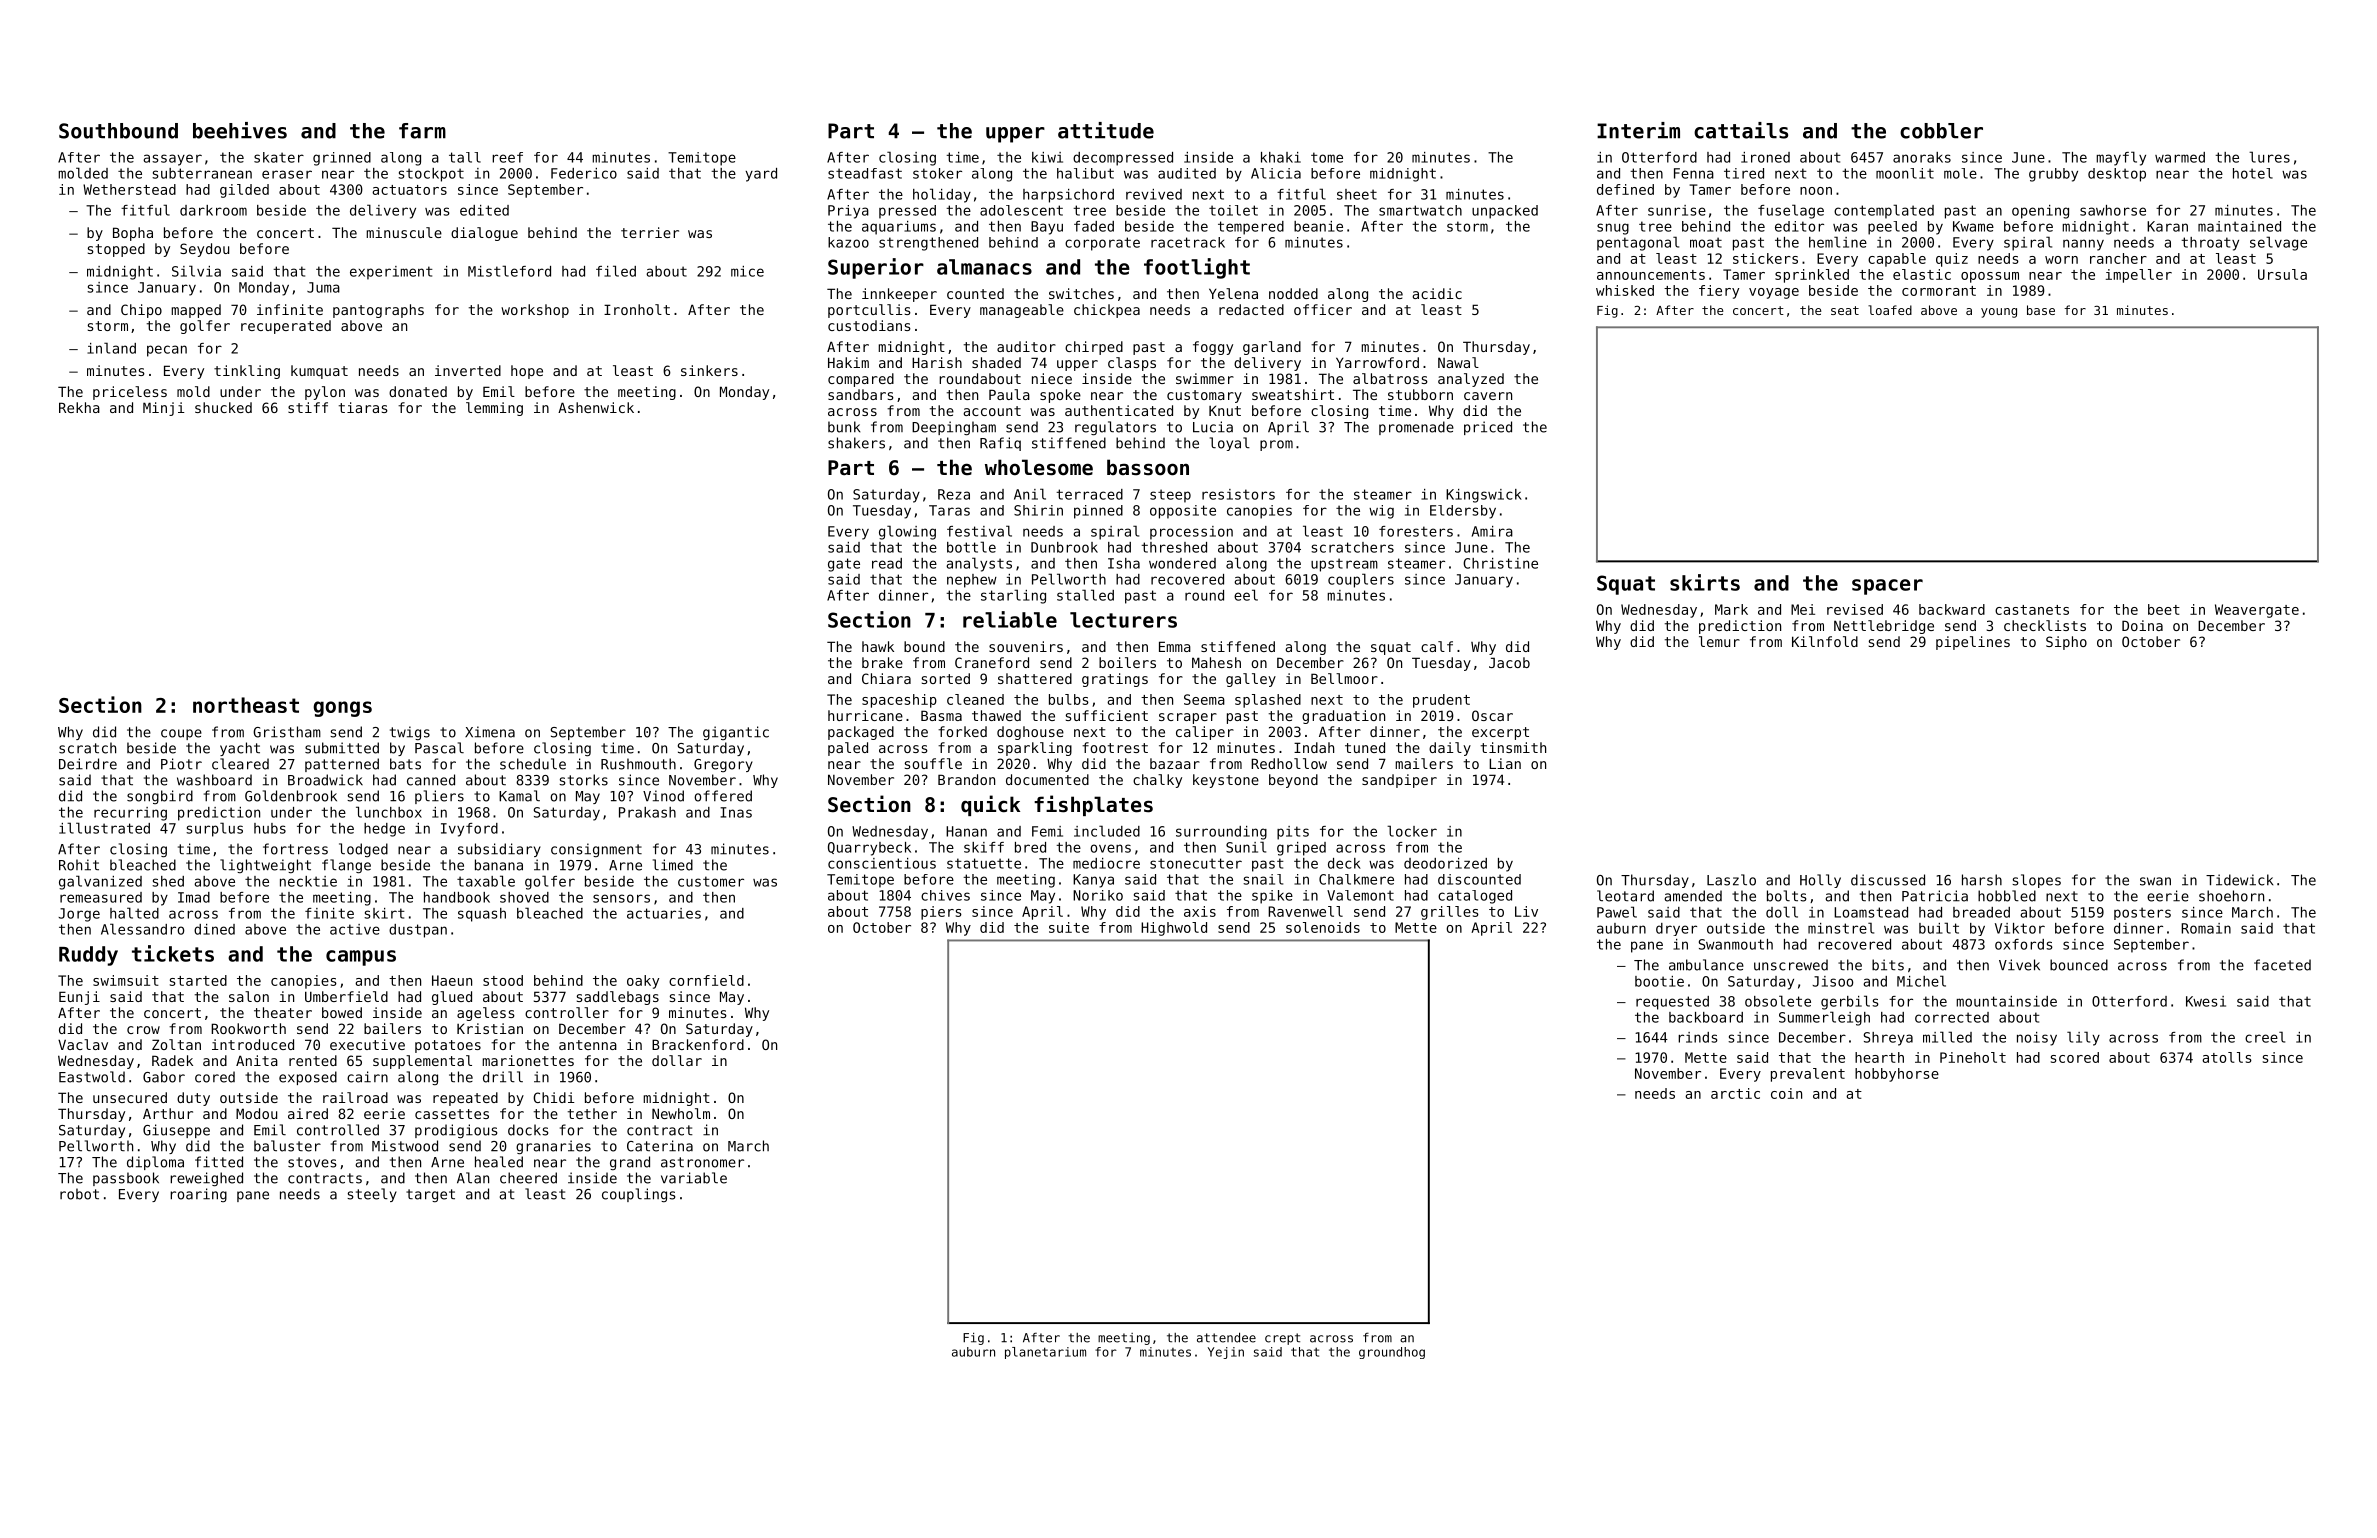 The image size is (2377, 1538). Describe the element at coordinates (1412, 831) in the screenshot. I see `locker` at that location.
